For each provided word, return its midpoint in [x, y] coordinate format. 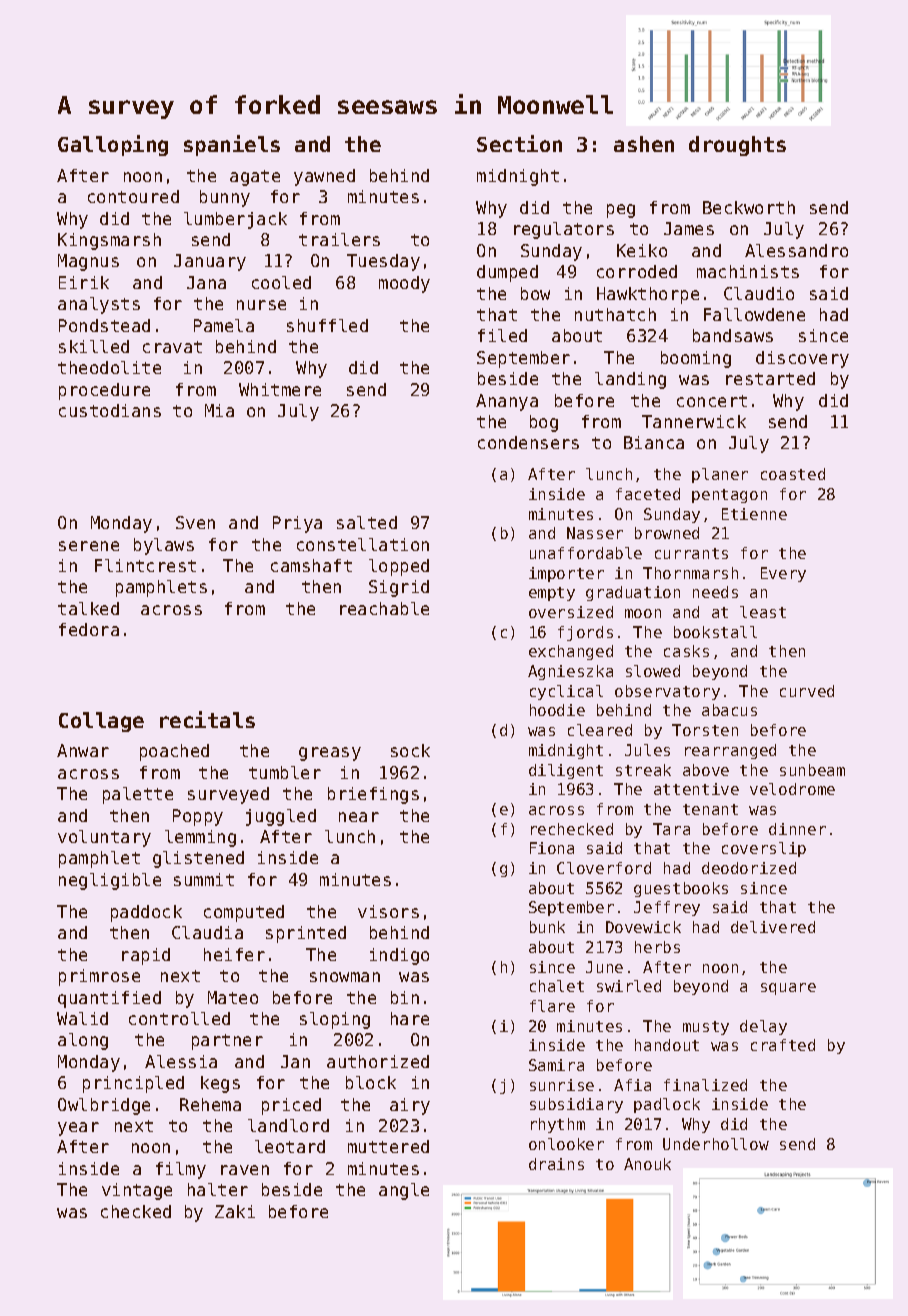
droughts [737, 146]
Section [519, 143]
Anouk [647, 1164]
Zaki [235, 1211]
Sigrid [399, 588]
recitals [207, 719]
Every [783, 574]
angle [404, 1191]
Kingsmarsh [109, 241]
